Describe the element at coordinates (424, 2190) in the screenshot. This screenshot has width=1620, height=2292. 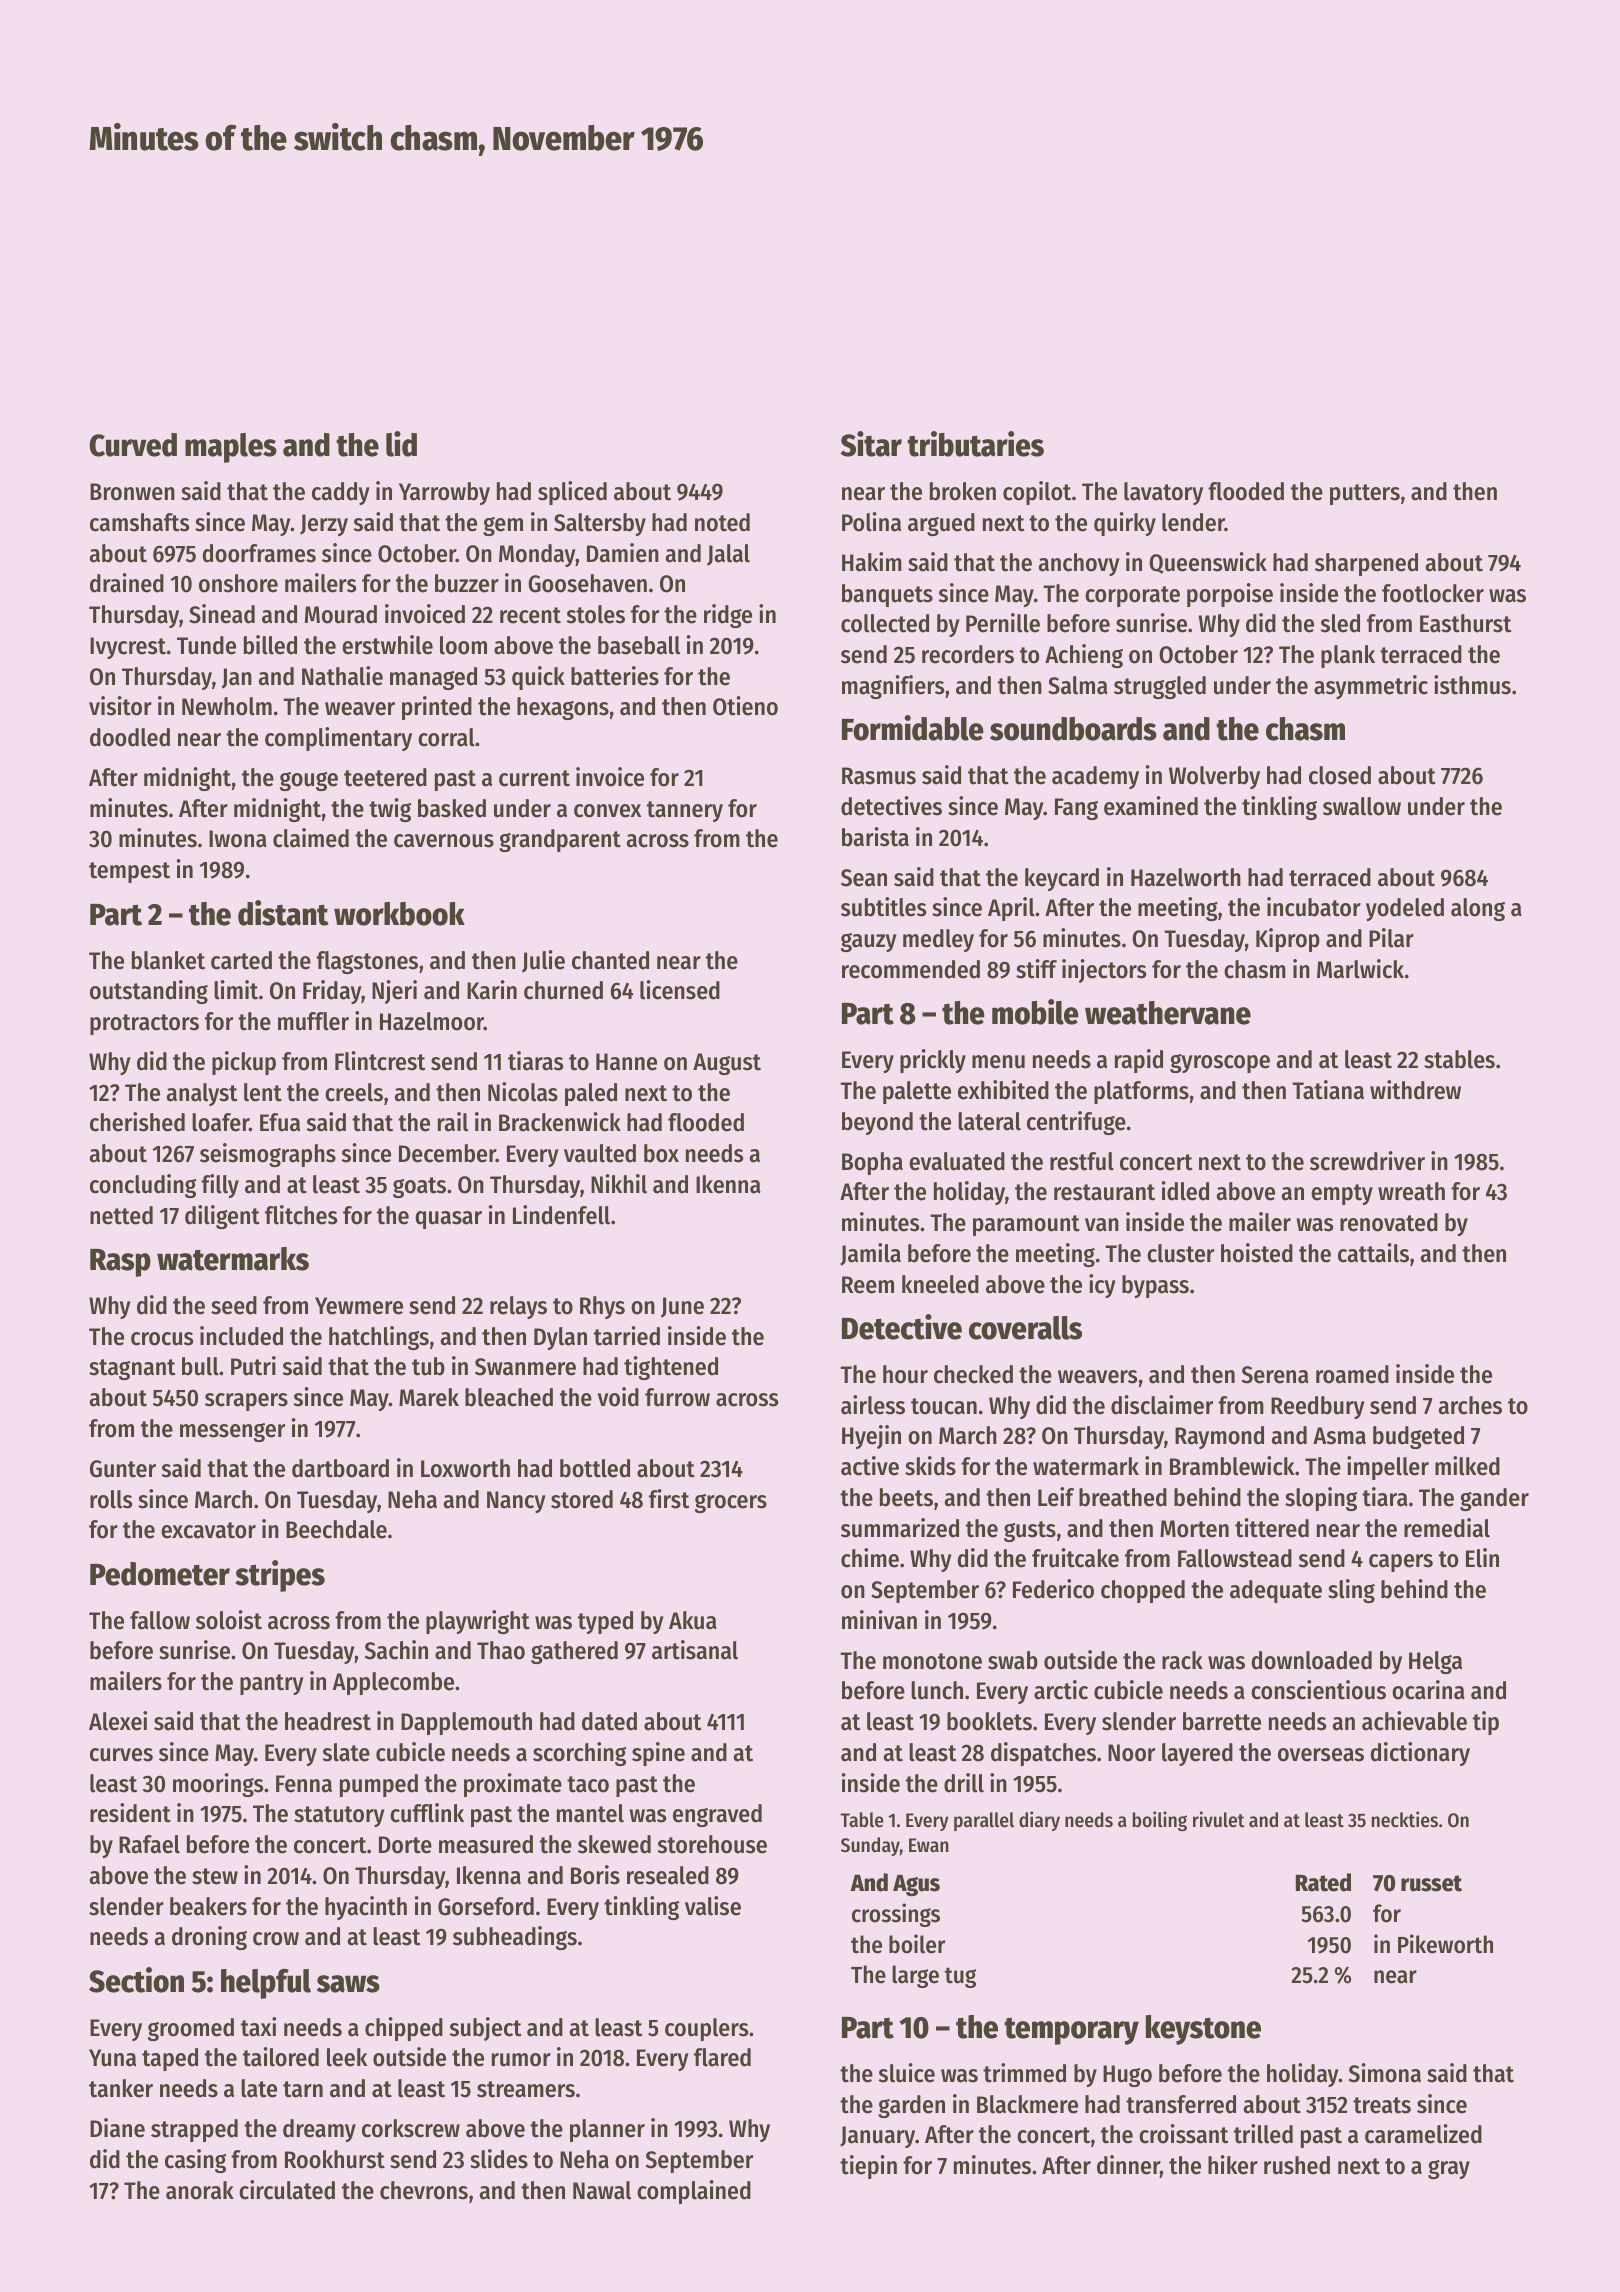
I see `chevrons` at that location.
